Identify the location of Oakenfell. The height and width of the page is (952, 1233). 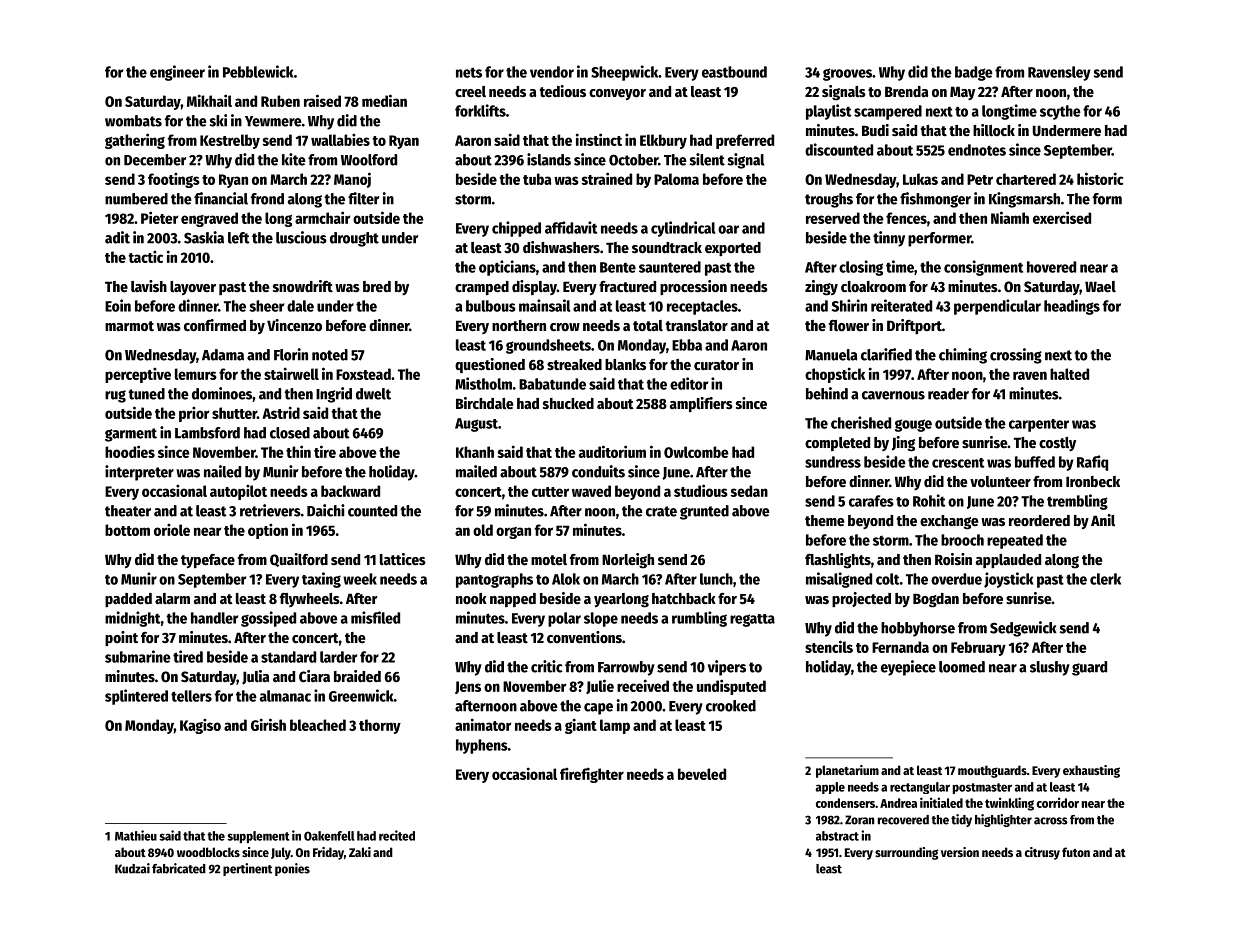
(329, 836).
